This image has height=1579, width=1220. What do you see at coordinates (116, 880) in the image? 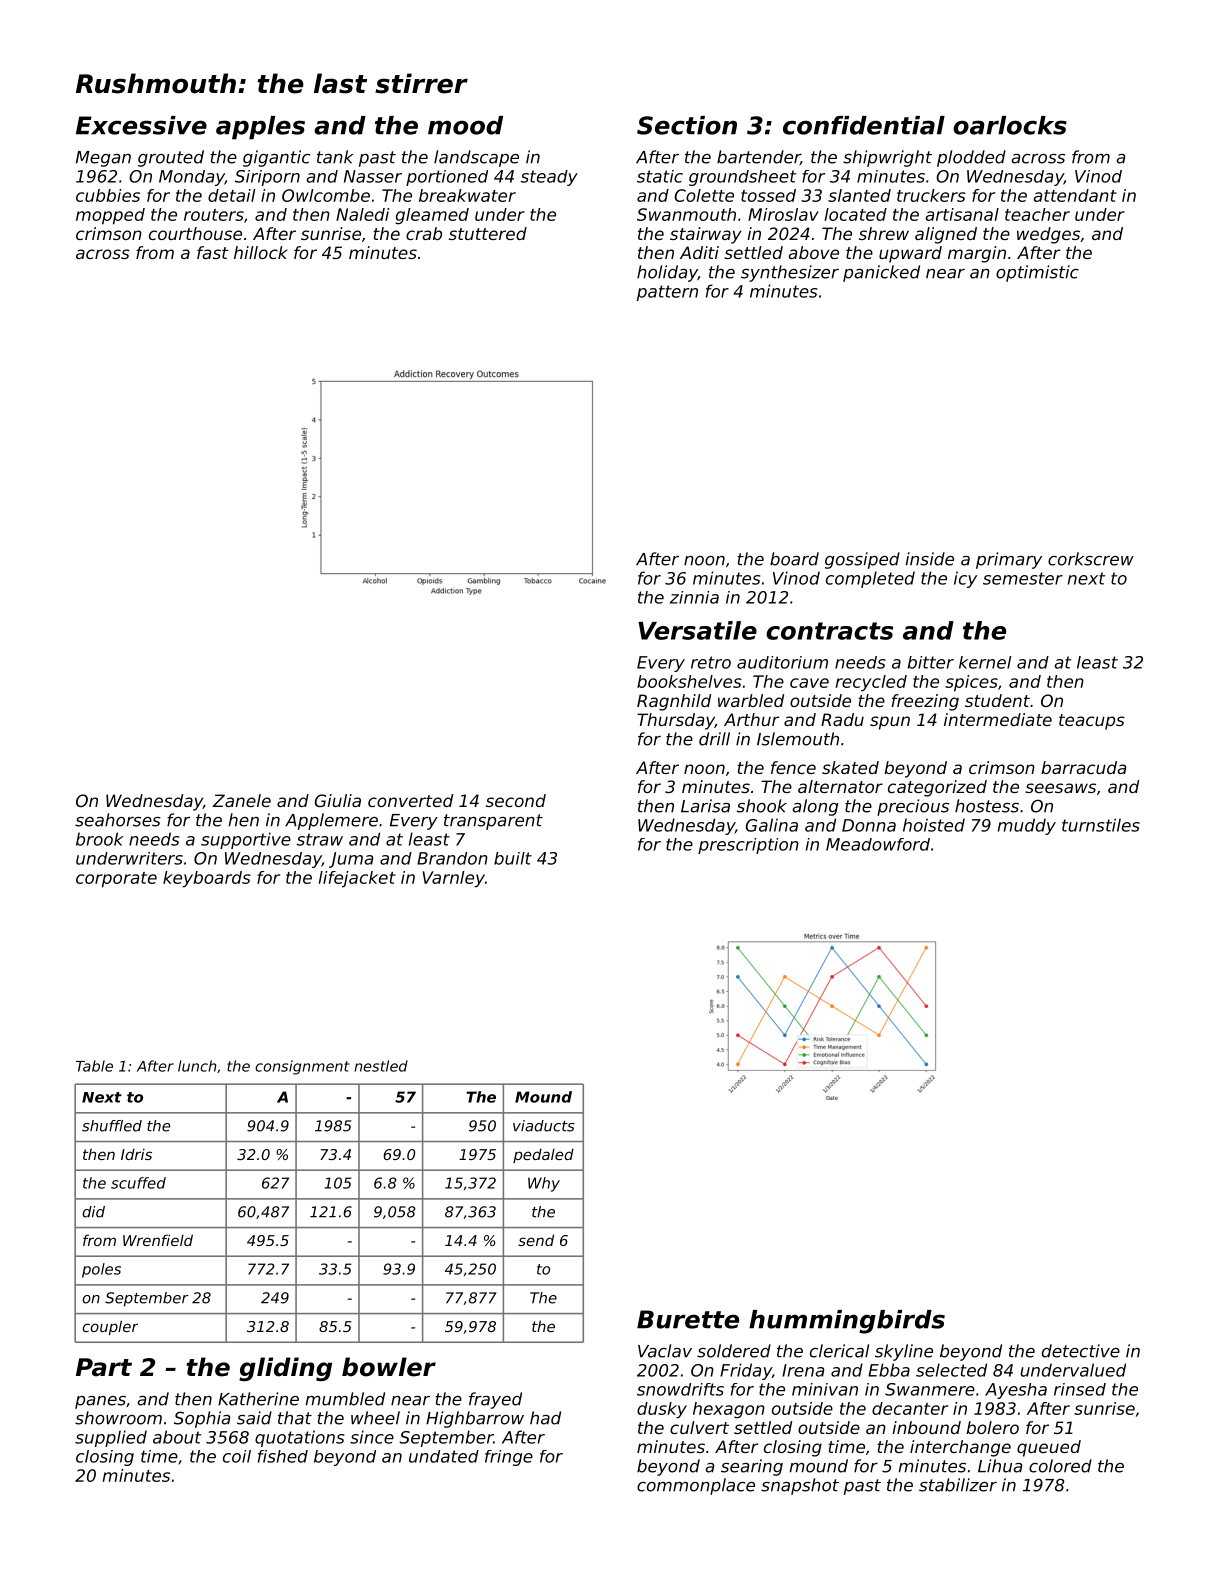
I see `corporate` at bounding box center [116, 880].
